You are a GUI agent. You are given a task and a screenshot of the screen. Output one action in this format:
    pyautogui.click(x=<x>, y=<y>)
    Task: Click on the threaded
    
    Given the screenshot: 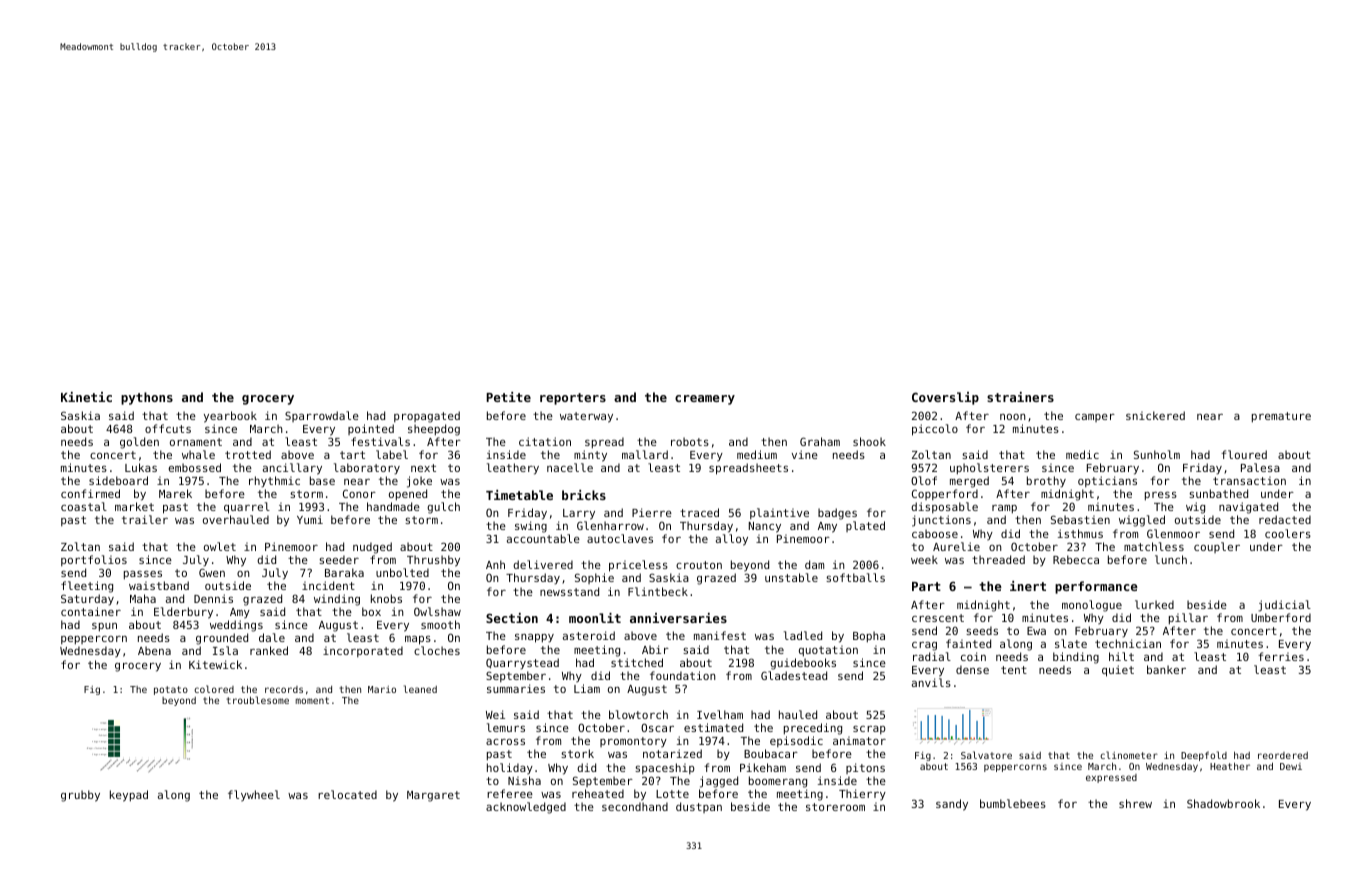 What is the action you would take?
    pyautogui.click(x=998, y=559)
